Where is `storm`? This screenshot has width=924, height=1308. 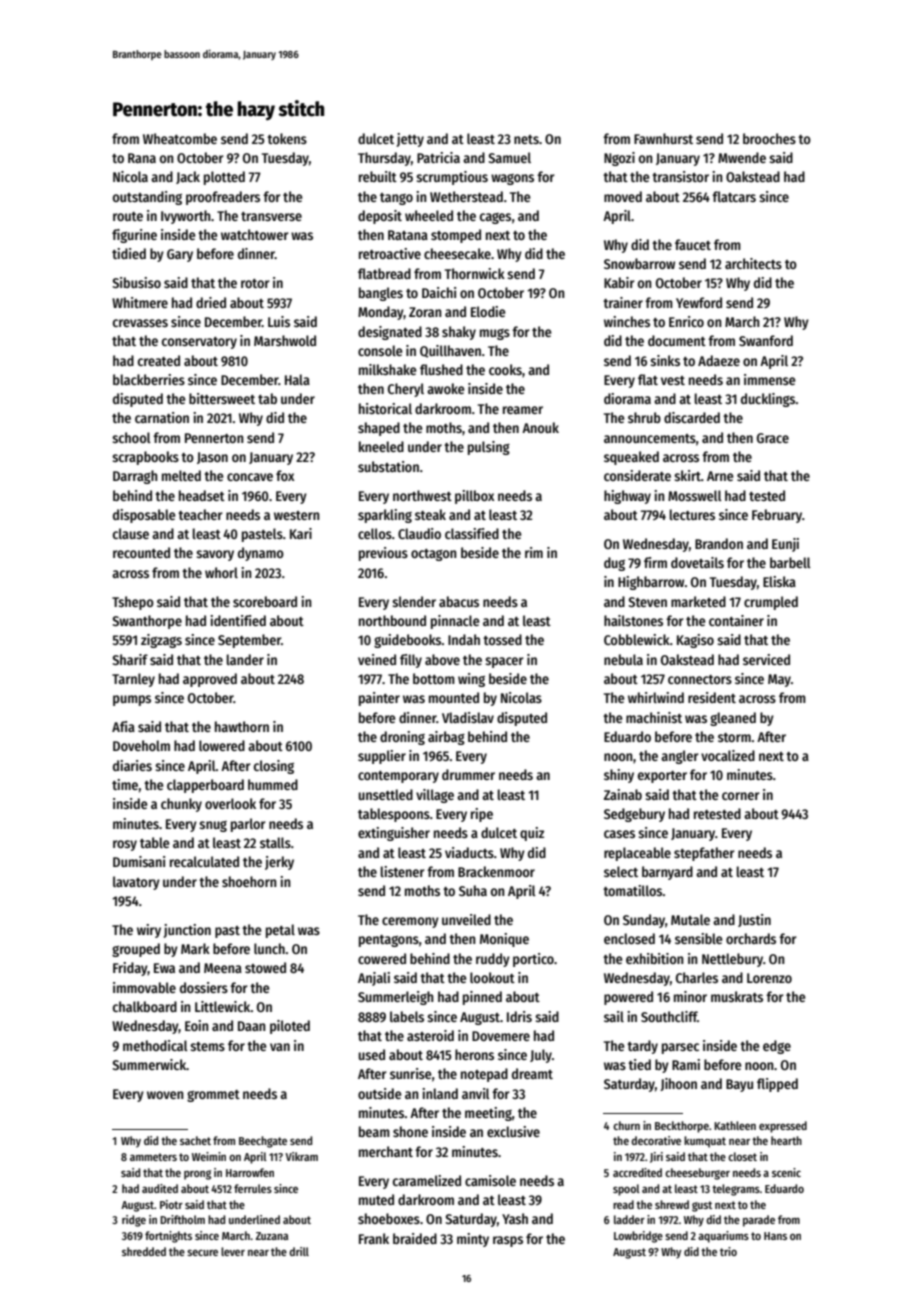 storm is located at coordinates (734, 737).
